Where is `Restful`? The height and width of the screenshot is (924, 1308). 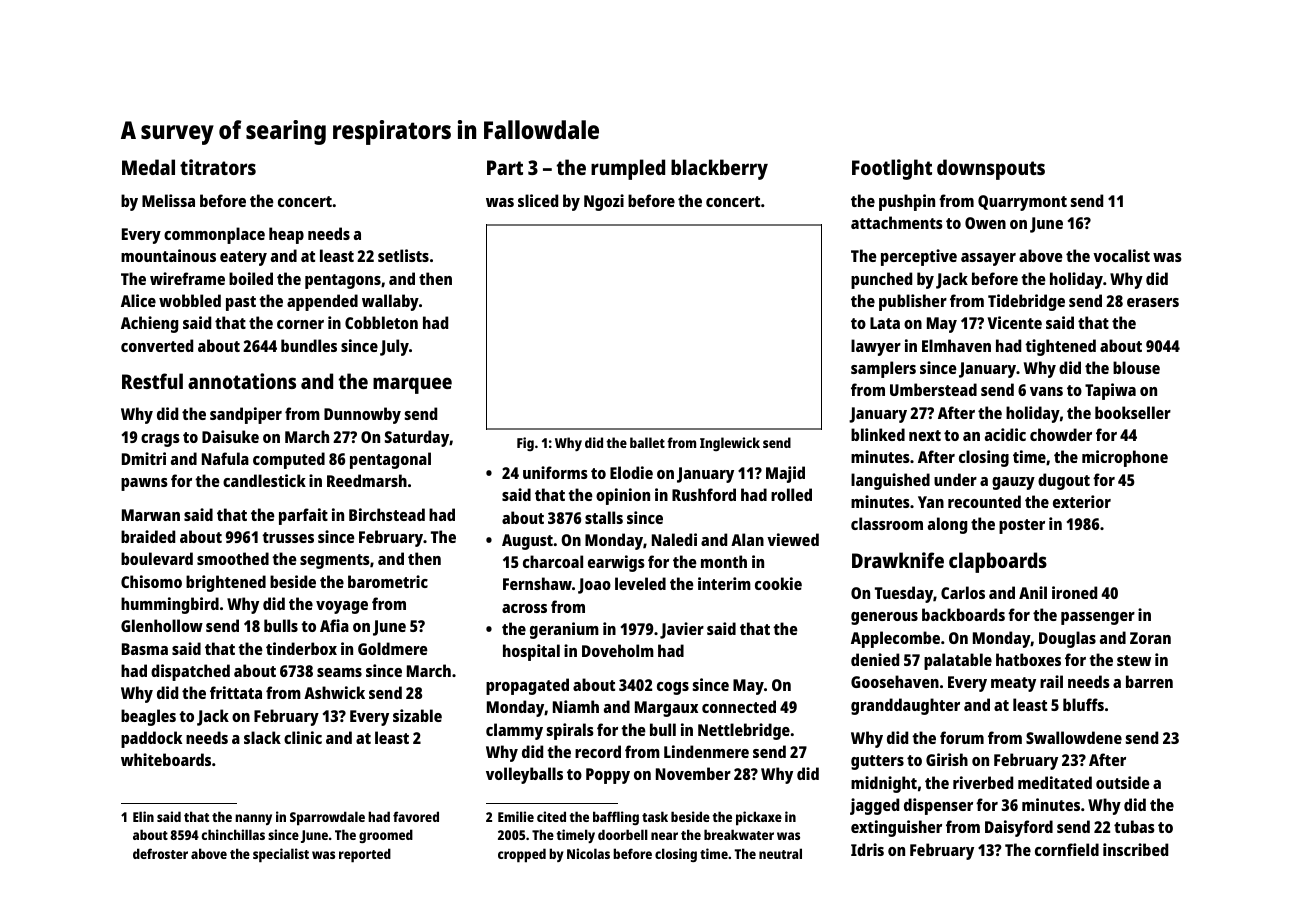 Restful is located at coordinates (152, 381).
